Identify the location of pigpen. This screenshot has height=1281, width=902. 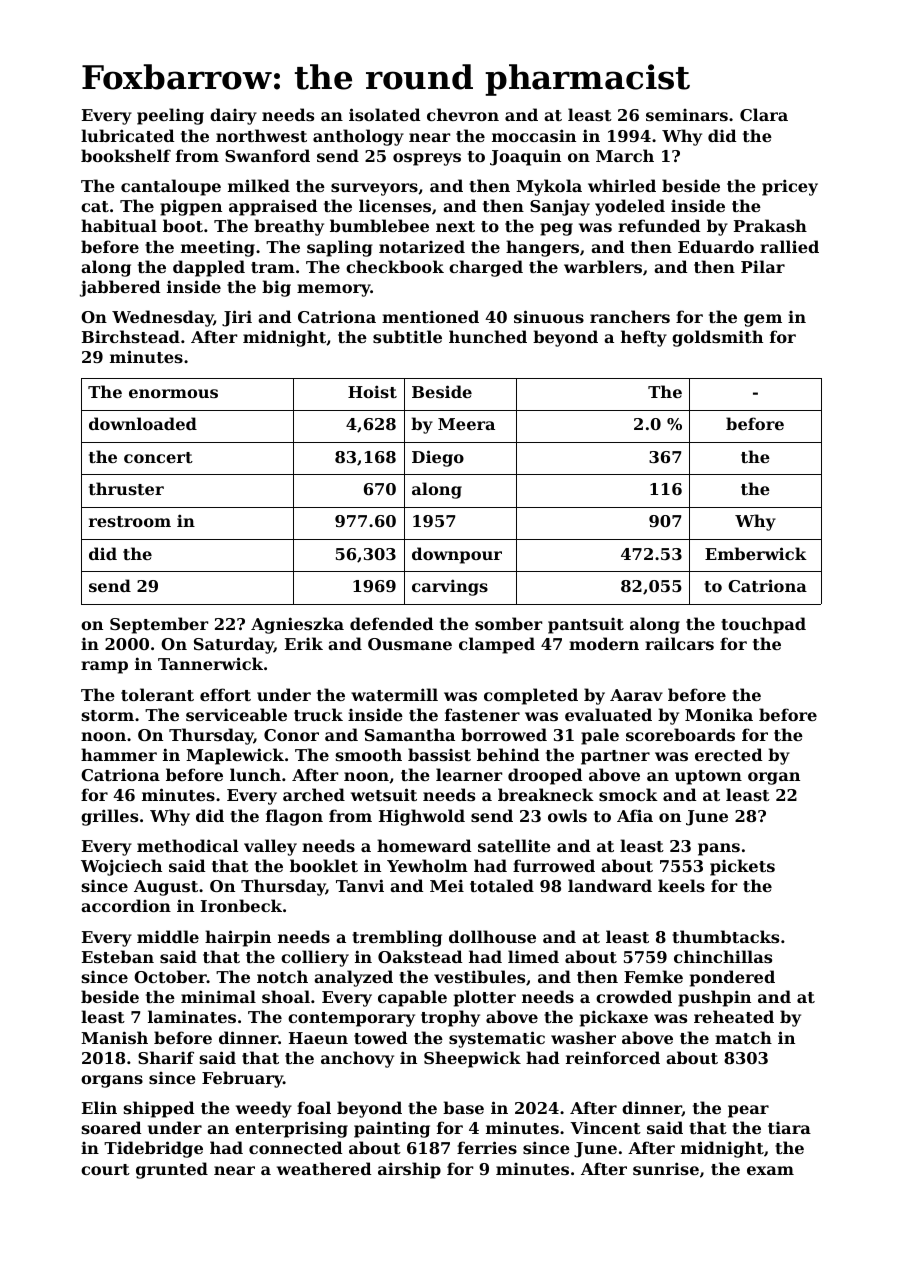
(191, 207).
